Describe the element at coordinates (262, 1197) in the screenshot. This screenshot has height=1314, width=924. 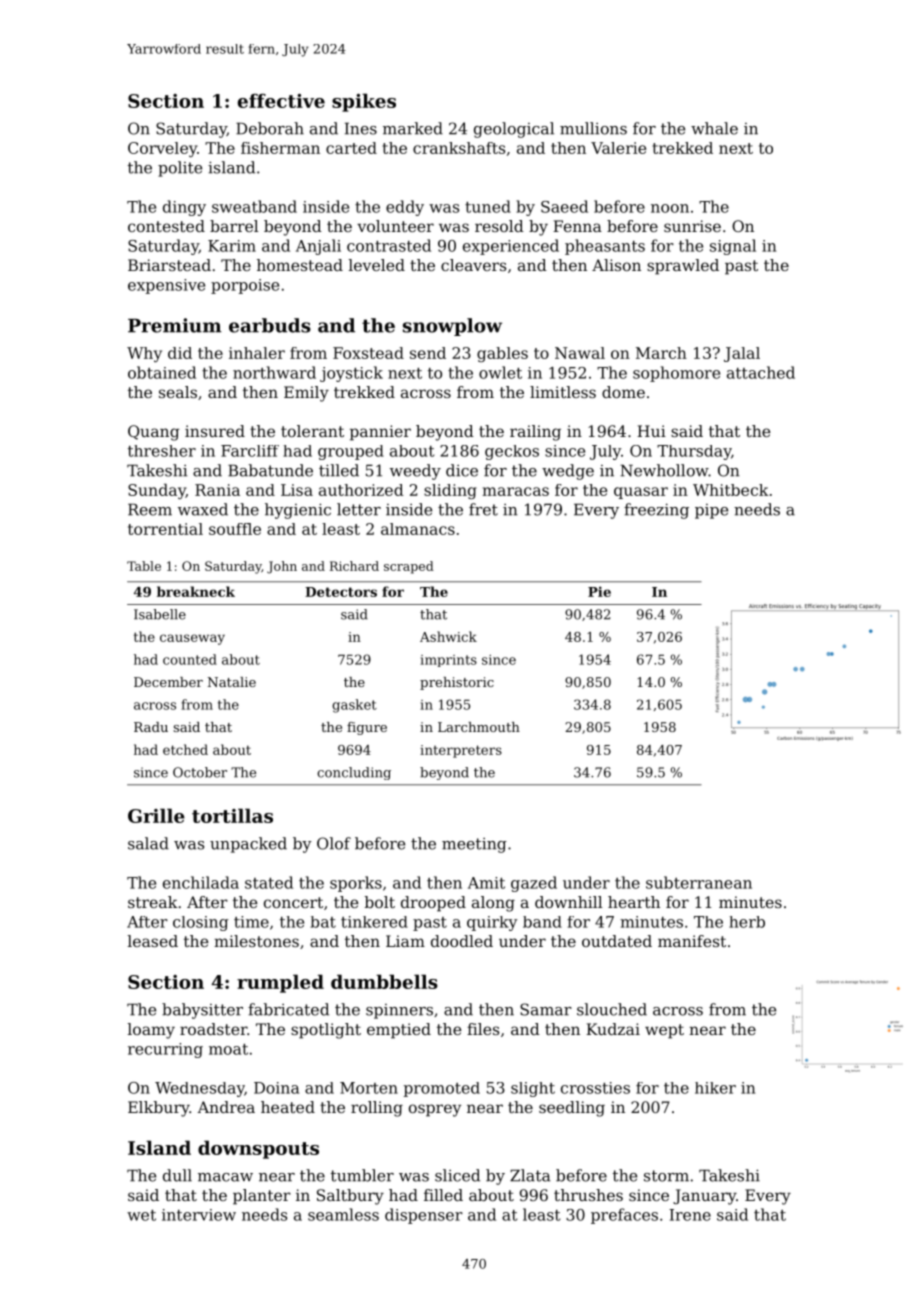
I see `planter` at that location.
